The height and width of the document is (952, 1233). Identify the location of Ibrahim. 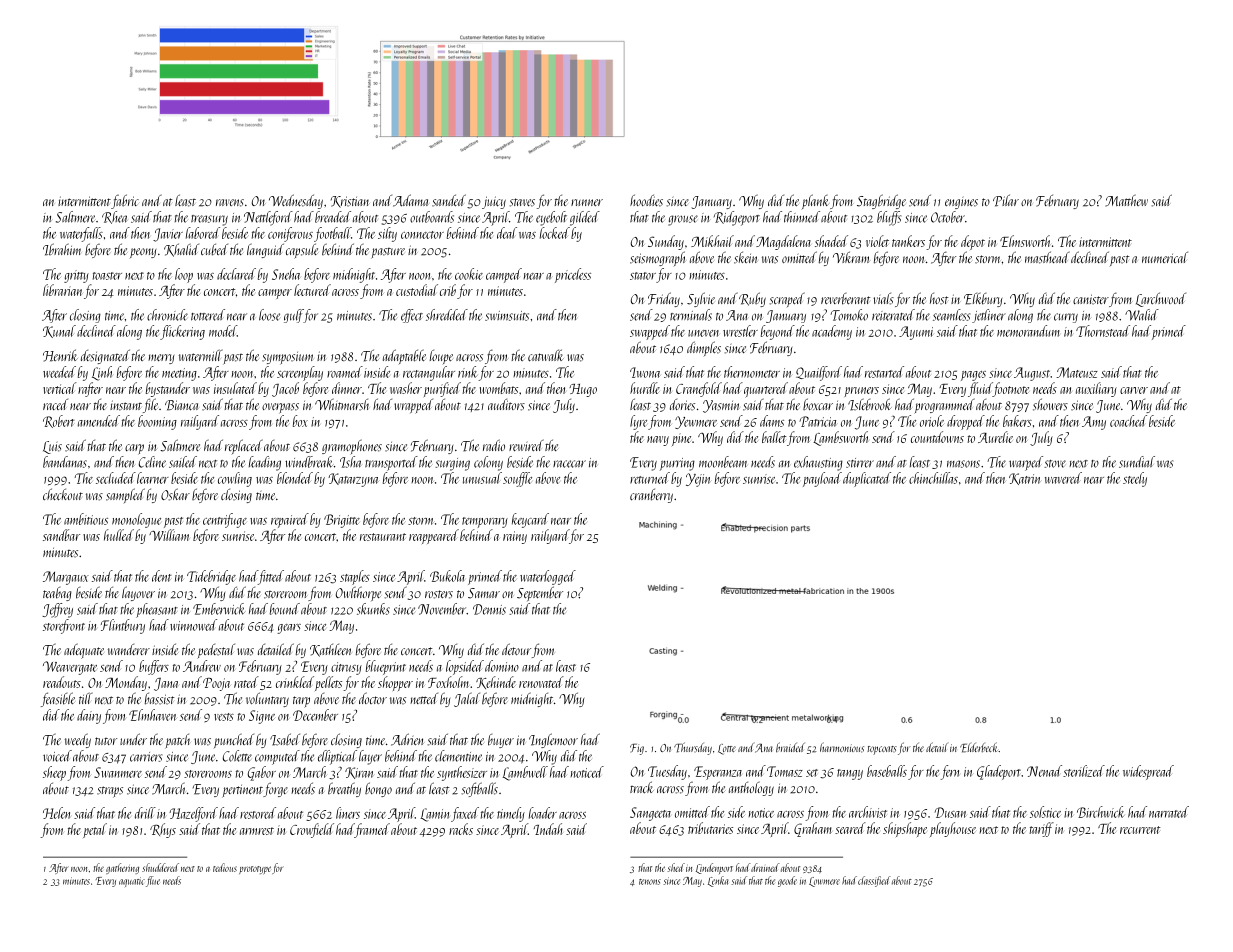
(62, 249).
